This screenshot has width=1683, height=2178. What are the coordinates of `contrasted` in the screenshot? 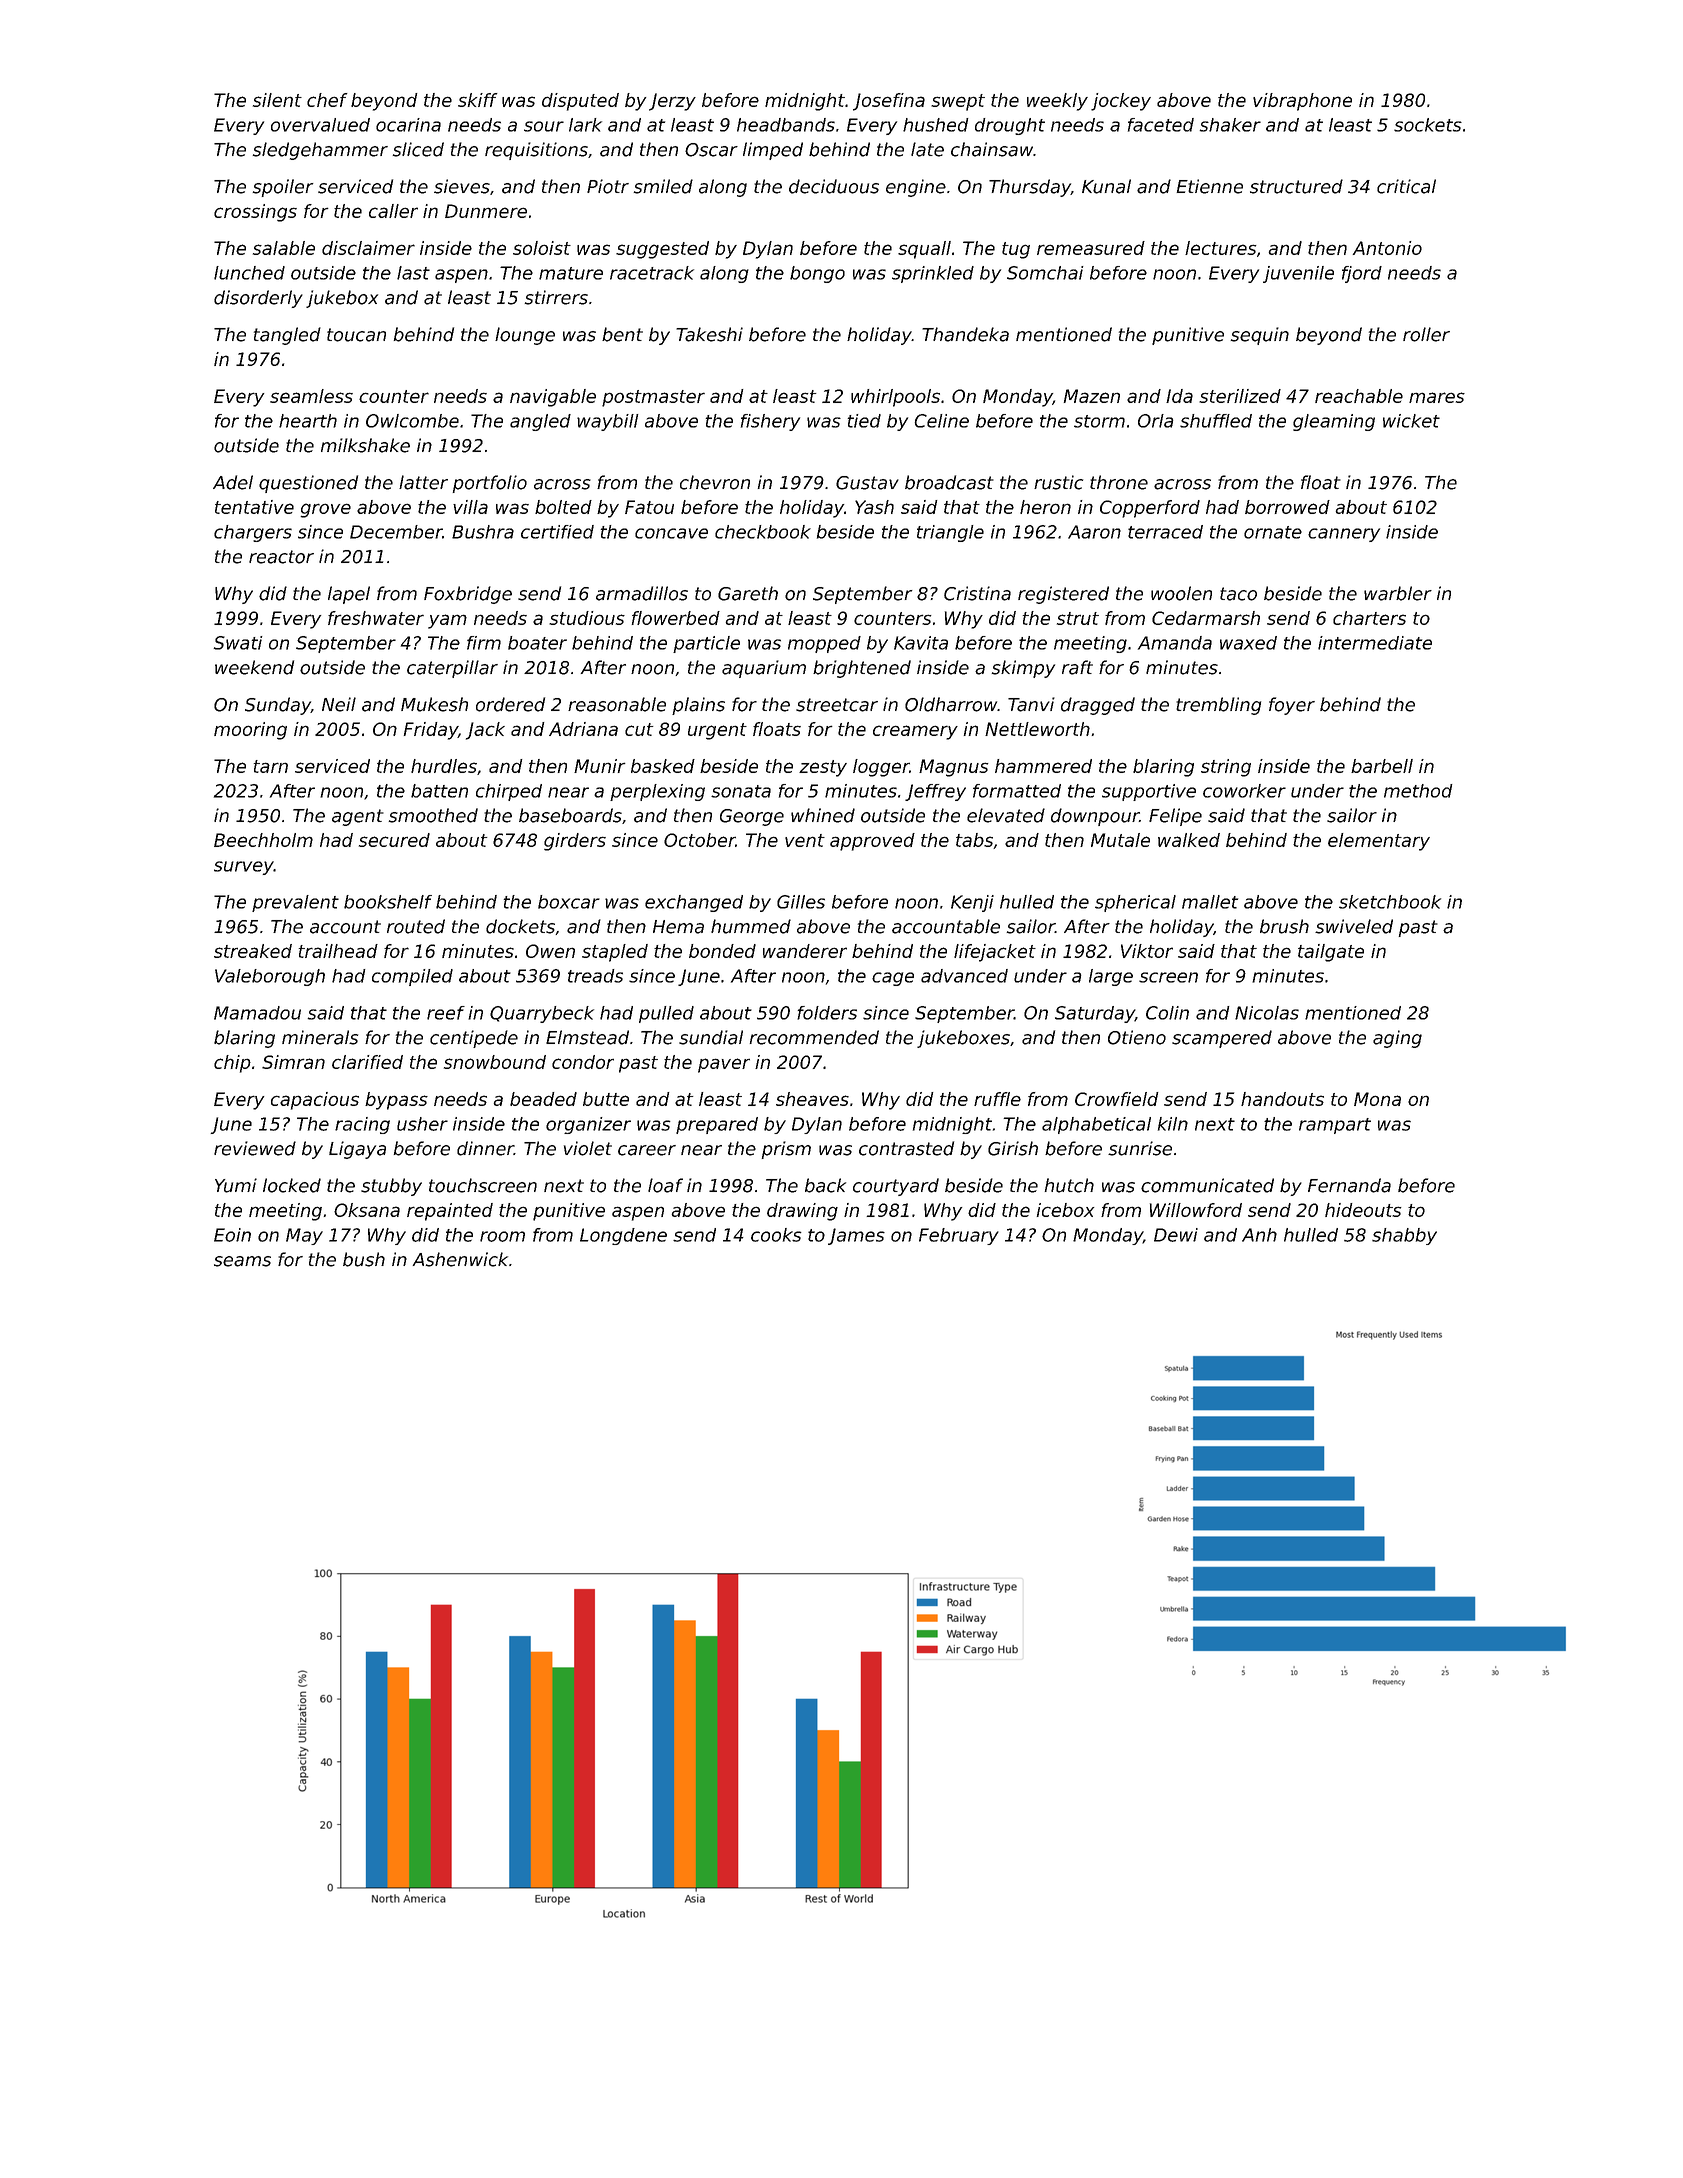 It's located at (906, 1148).
